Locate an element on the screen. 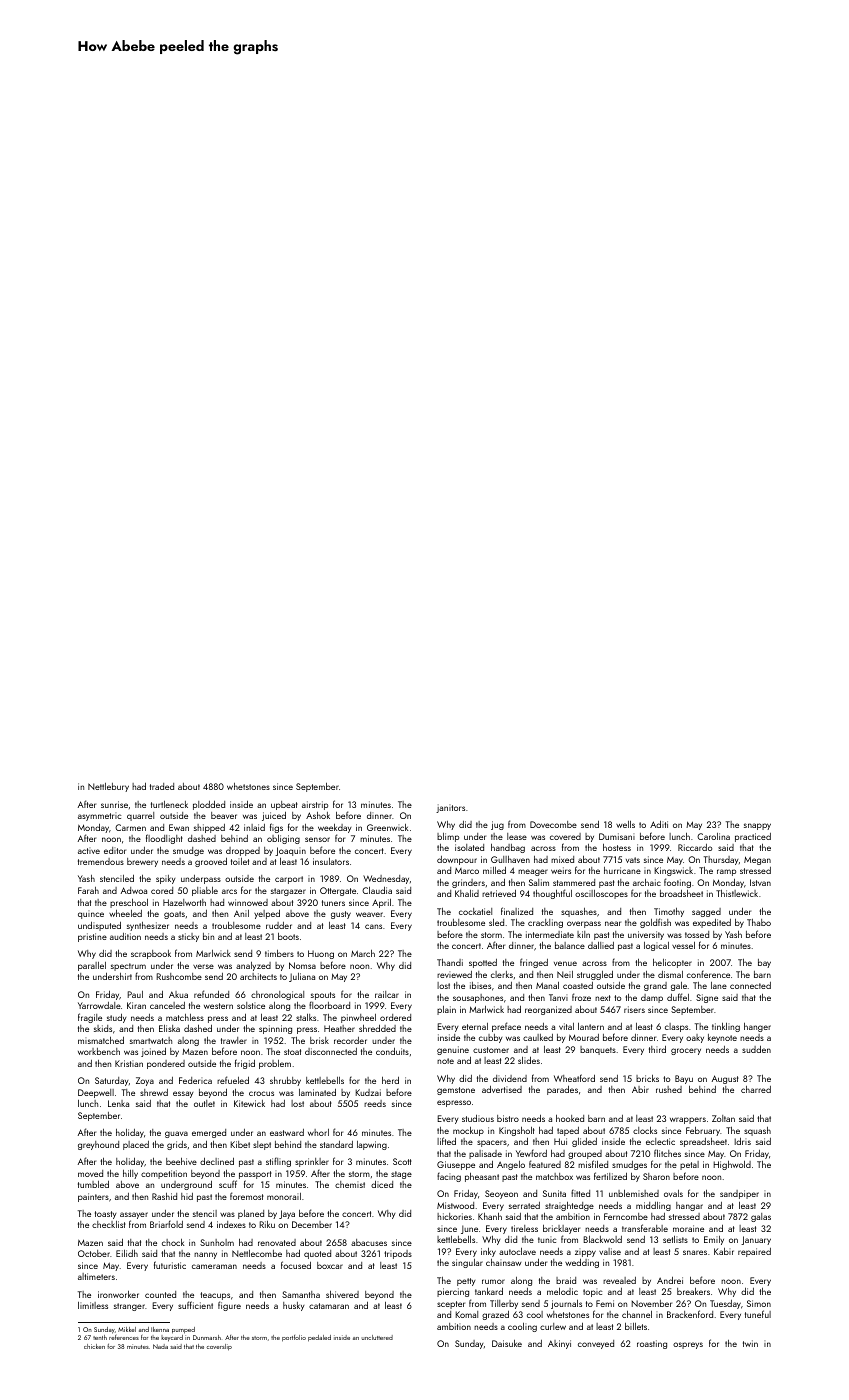 Image resolution: width=849 pixels, height=1400 pixels. essay is located at coordinates (183, 1094).
